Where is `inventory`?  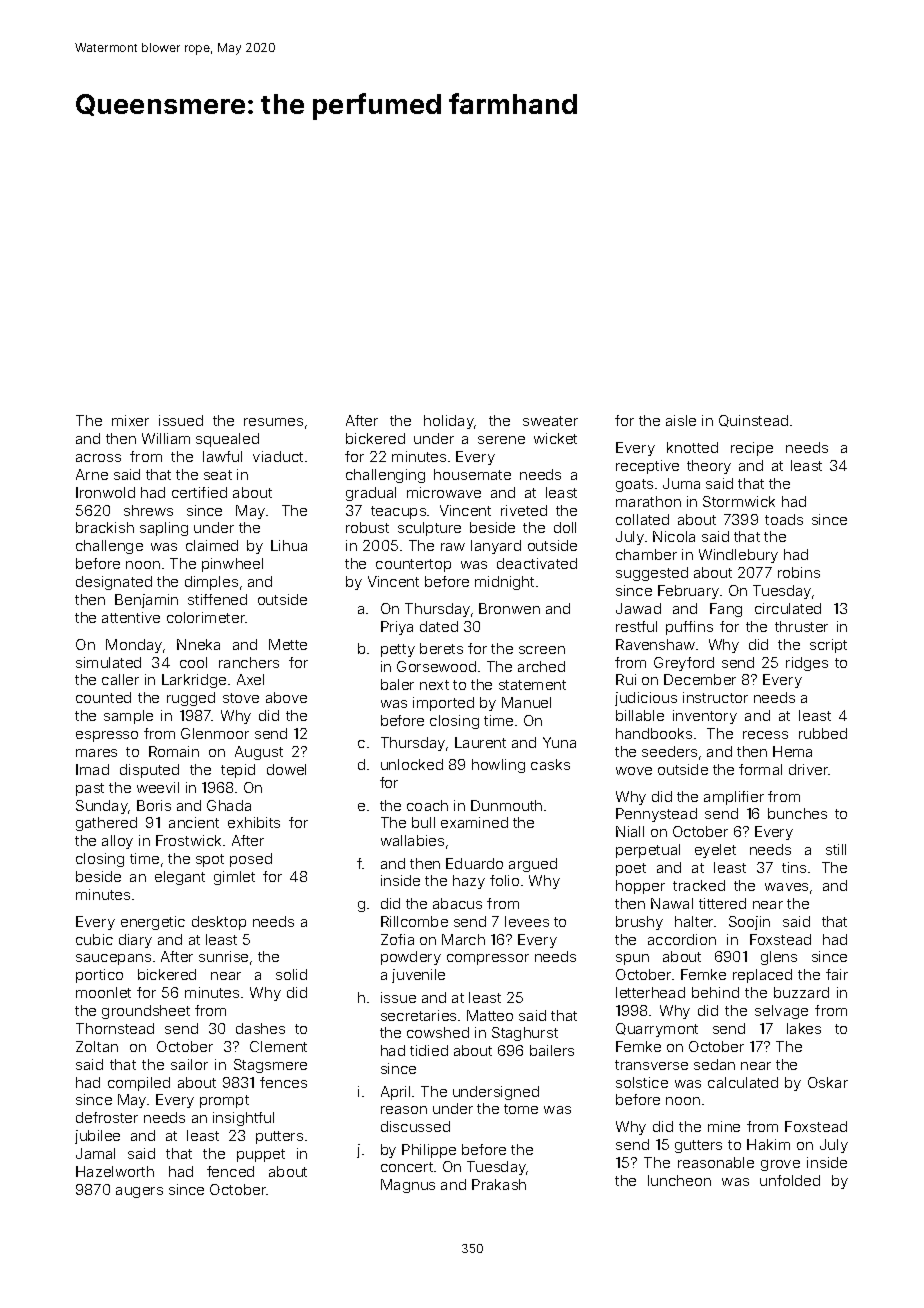
inventory is located at coordinates (705, 717).
